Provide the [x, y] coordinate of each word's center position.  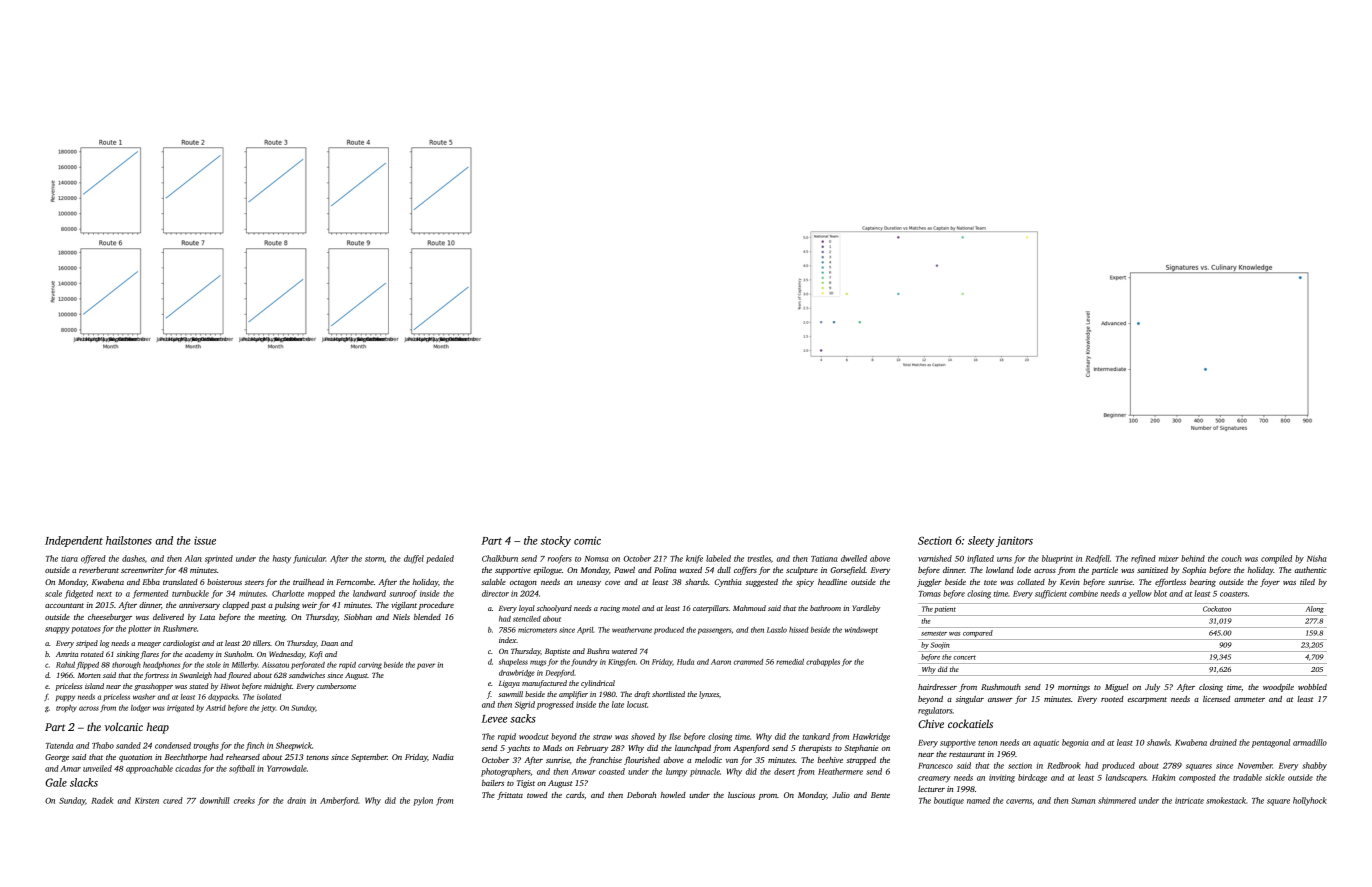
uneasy [589, 584]
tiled [1307, 582]
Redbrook [1064, 765]
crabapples [823, 662]
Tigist [526, 784]
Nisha [1317, 558]
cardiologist [181, 644]
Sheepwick [294, 746]
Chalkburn [500, 558]
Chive [931, 723]
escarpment [1147, 700]
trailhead [308, 582]
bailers [493, 783]
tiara [69, 558]
